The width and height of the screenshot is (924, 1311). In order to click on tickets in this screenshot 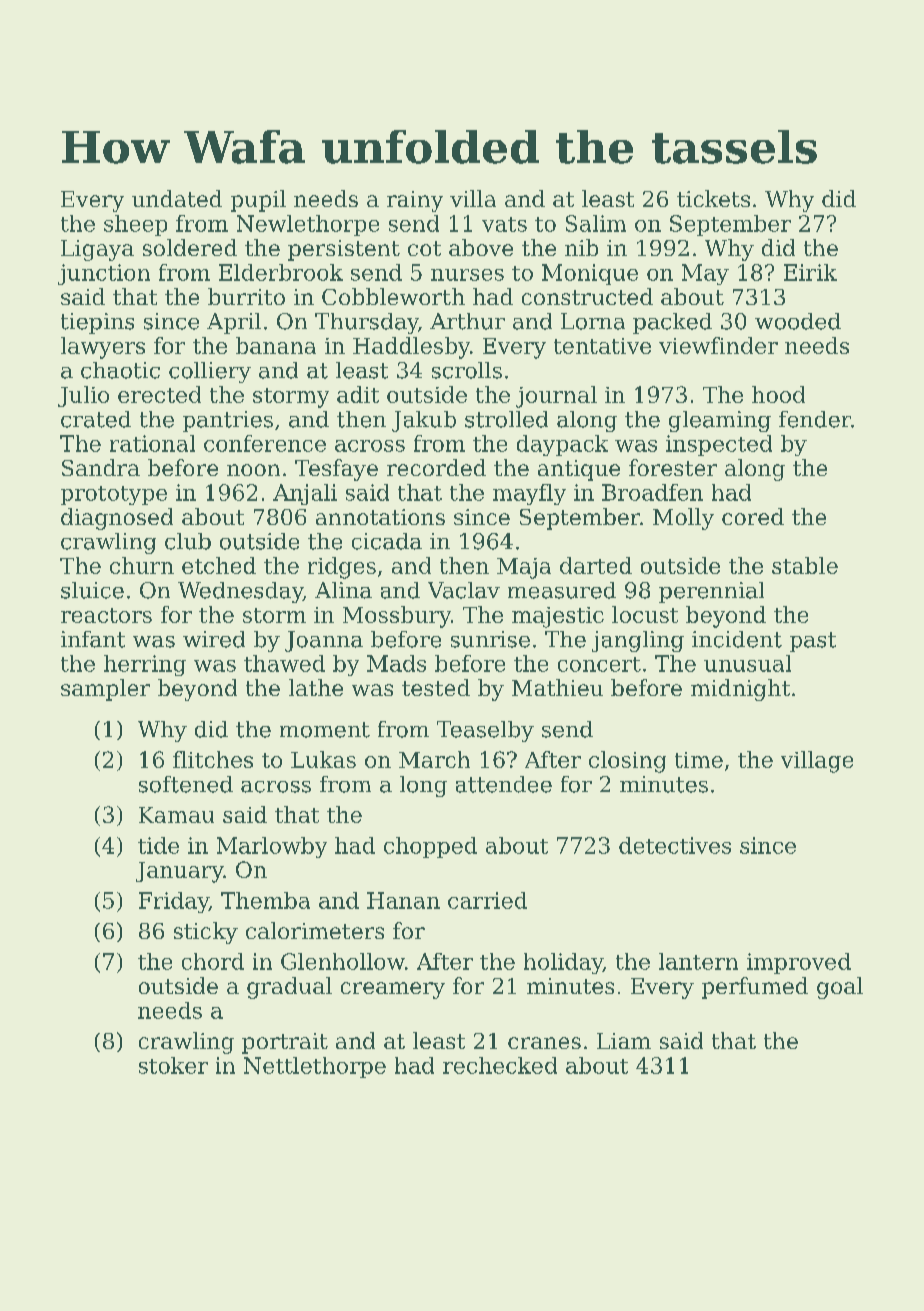, I will do `click(713, 198)`.
